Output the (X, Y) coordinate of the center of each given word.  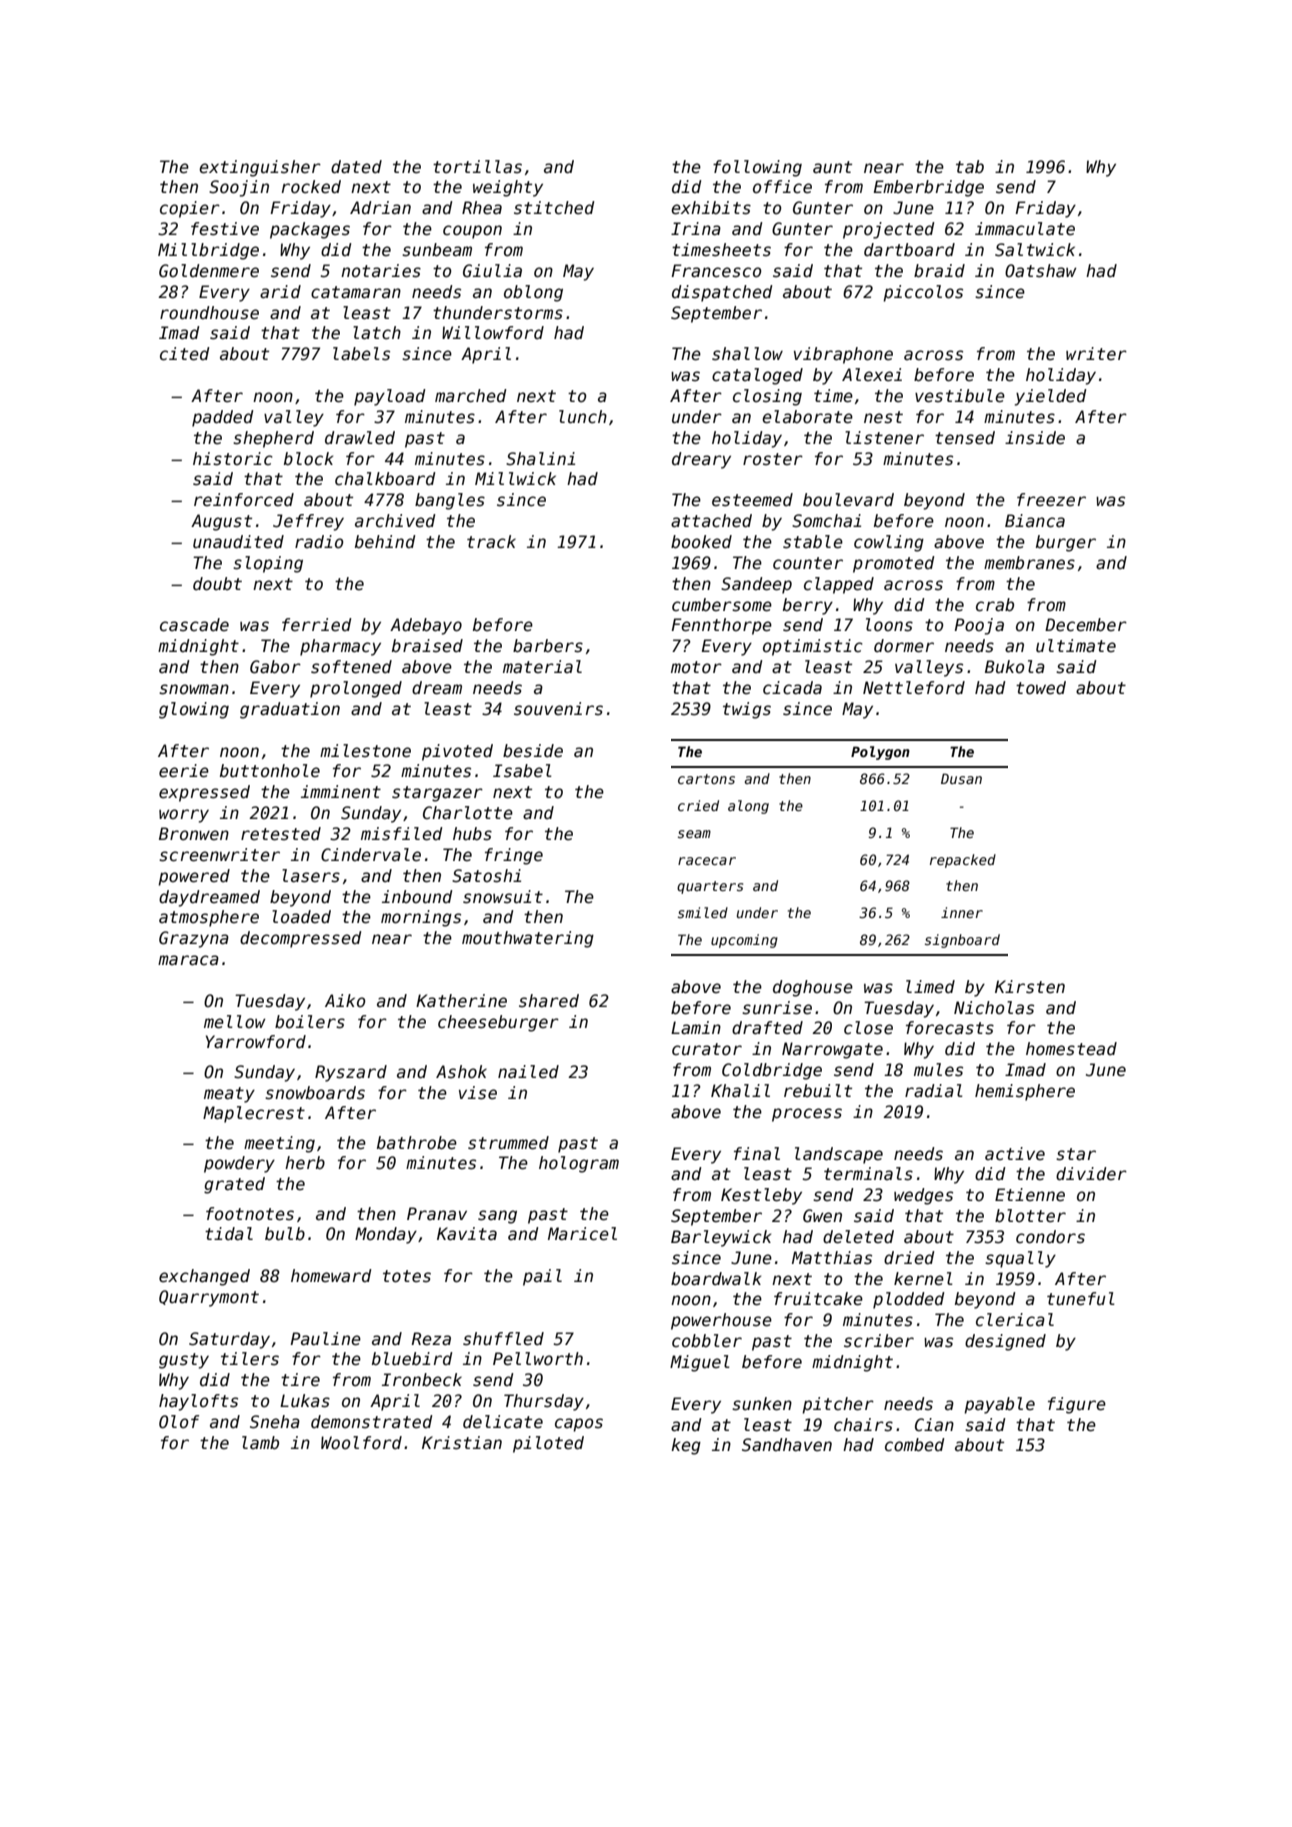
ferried (317, 625)
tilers (250, 1359)
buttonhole (270, 771)
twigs (747, 710)
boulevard (848, 500)
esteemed (752, 500)
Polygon (880, 753)
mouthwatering (528, 939)
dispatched (722, 293)
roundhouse (209, 313)
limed (930, 987)
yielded (1051, 397)
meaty (229, 1095)
